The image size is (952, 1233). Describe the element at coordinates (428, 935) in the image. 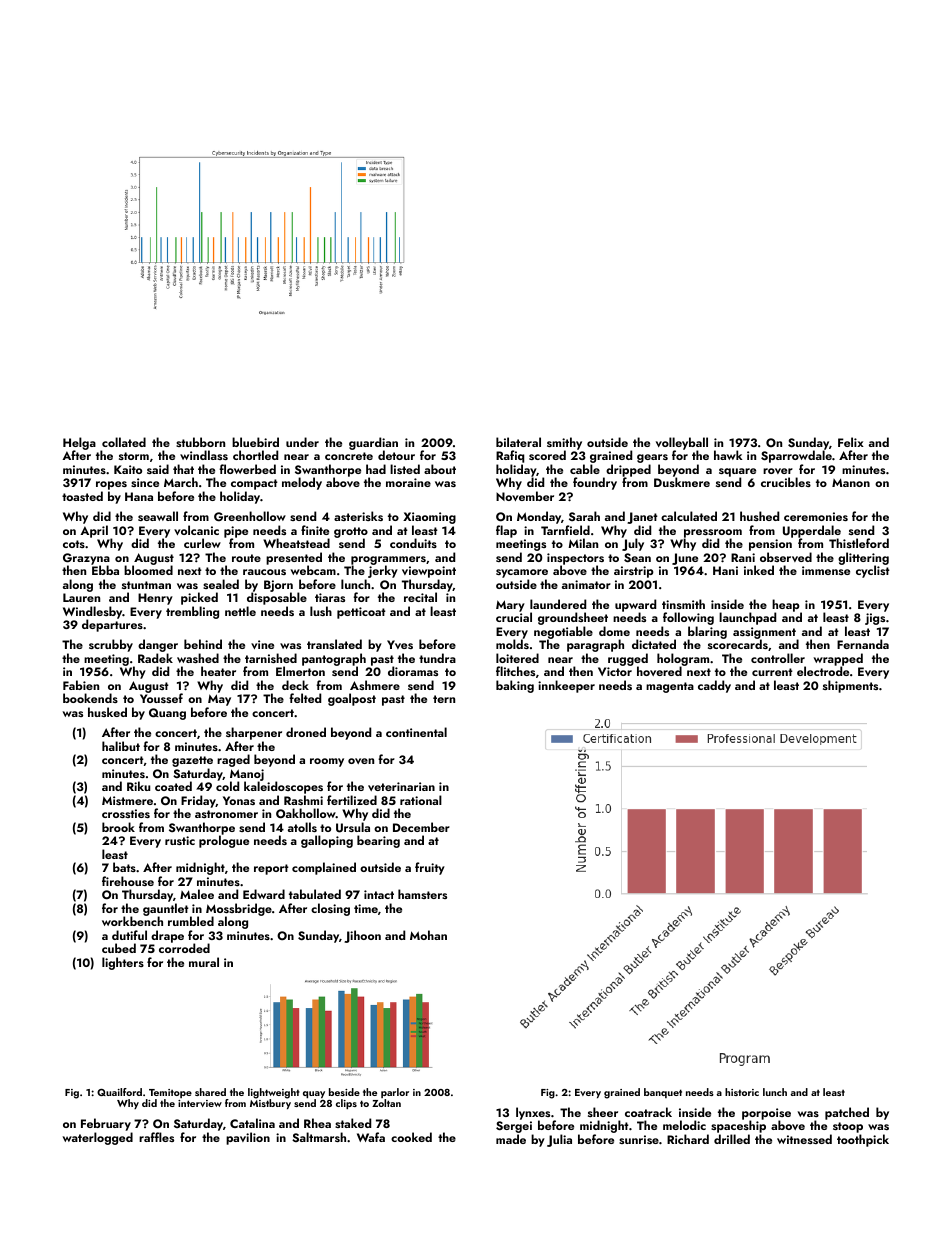

I see `Mohan` at that location.
